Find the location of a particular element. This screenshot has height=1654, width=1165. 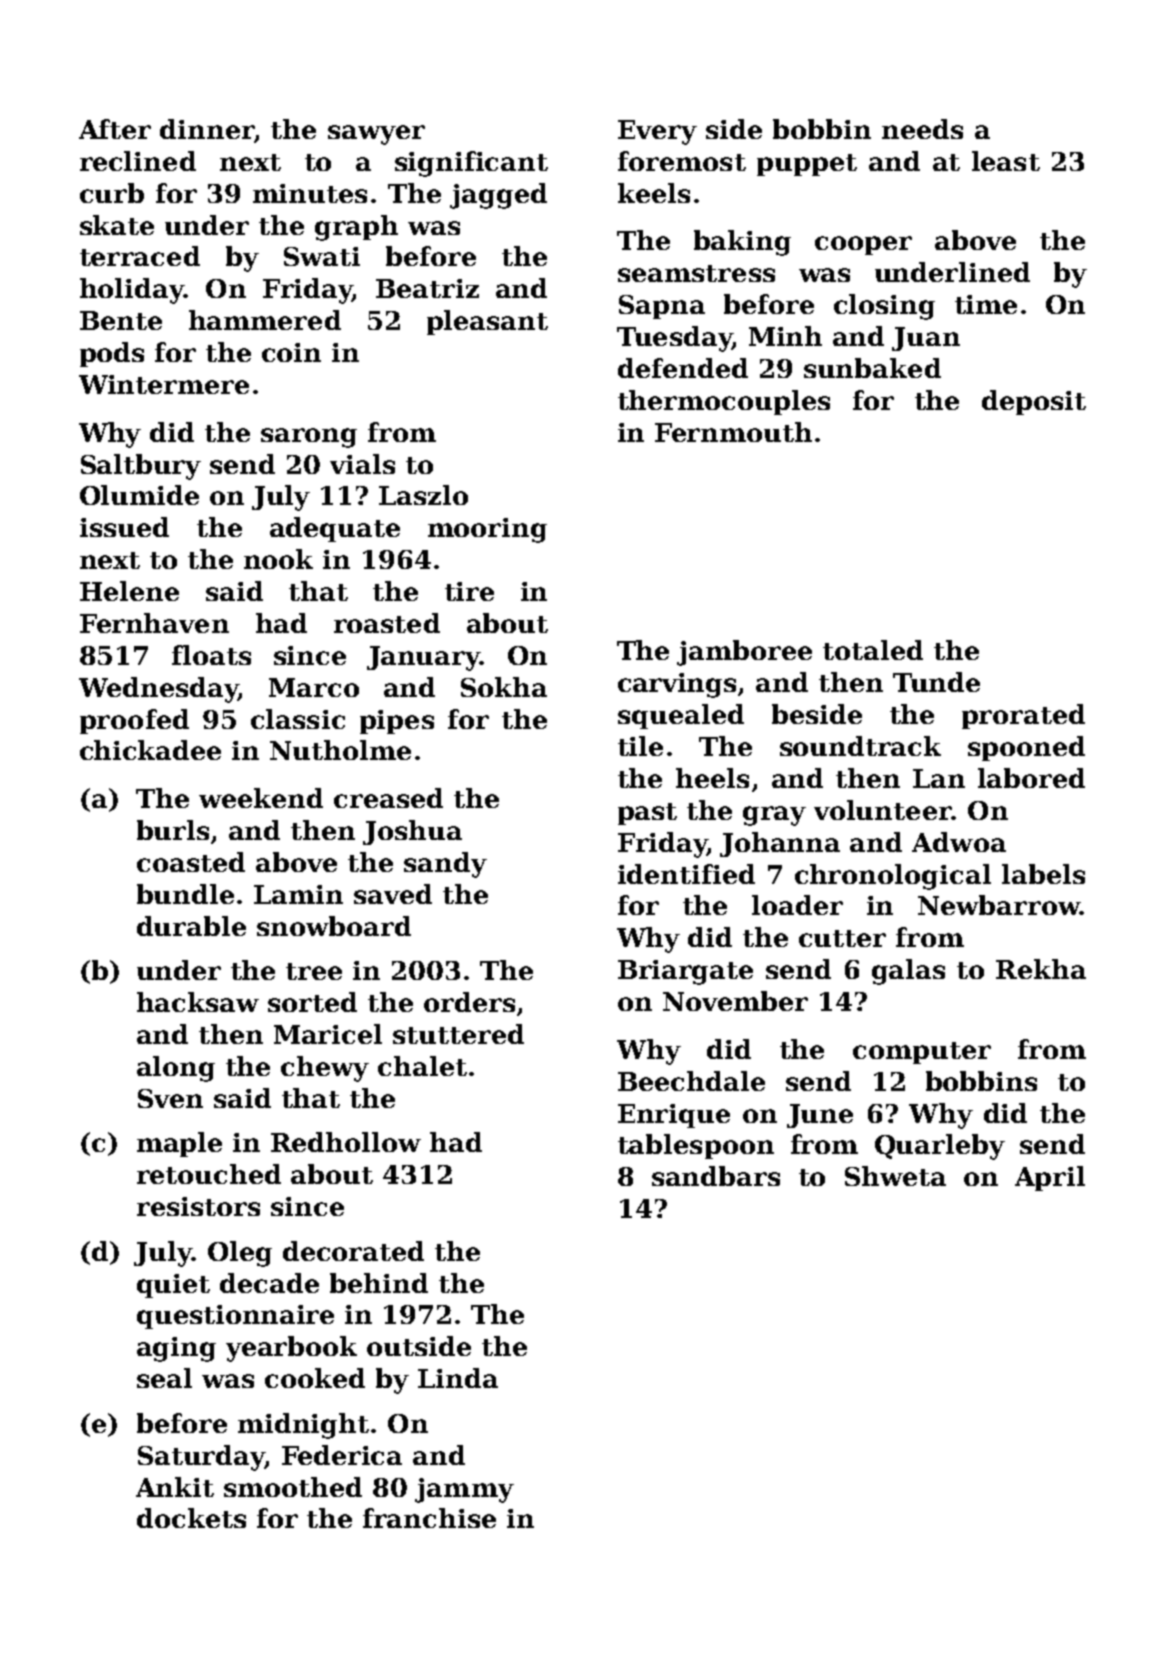

Tunde is located at coordinates (936, 682).
